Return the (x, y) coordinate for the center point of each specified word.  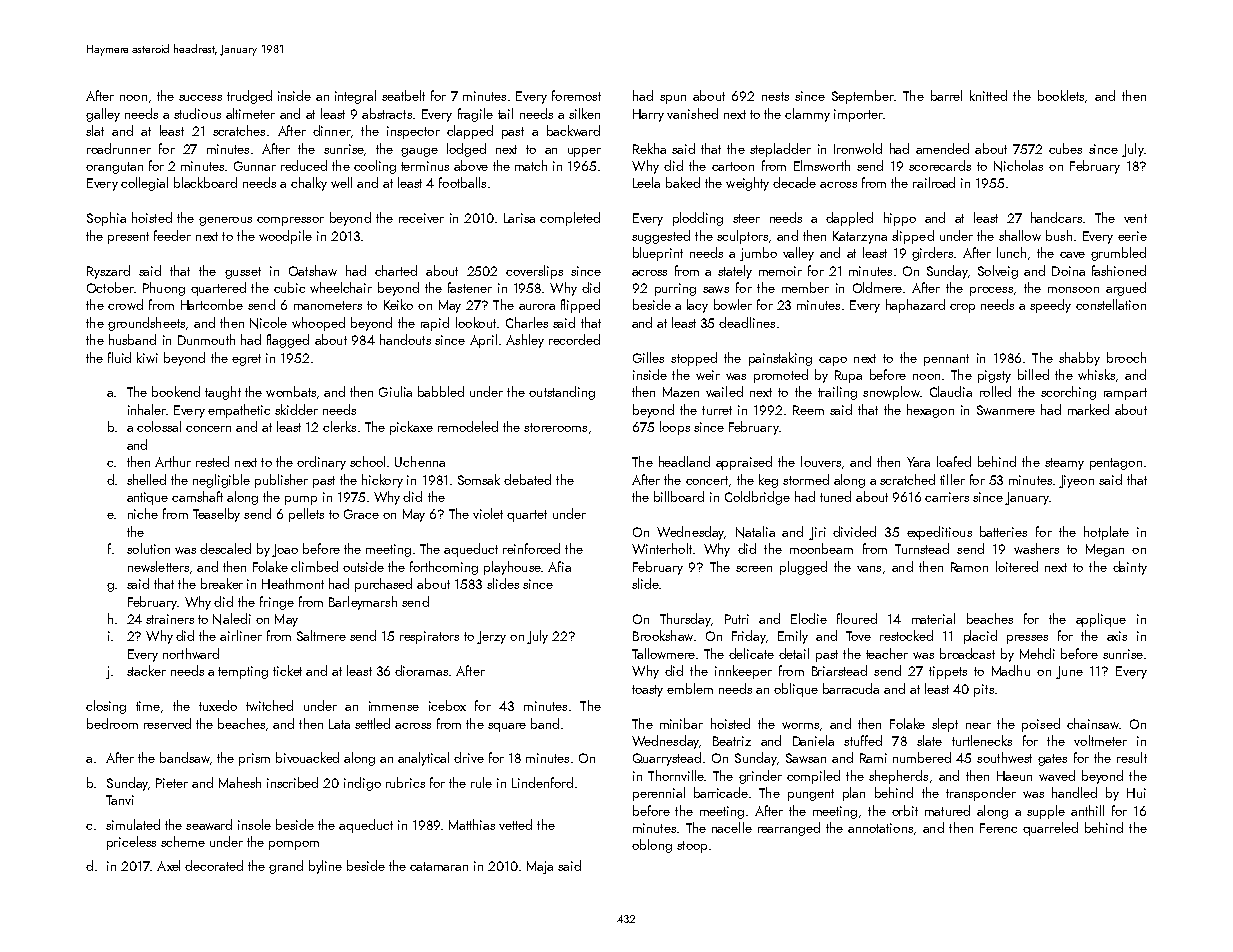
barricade (721, 792)
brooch (1126, 357)
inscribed (292, 782)
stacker (146, 670)
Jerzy (491, 637)
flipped (580, 306)
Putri (737, 619)
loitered (1017, 566)
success (200, 98)
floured (857, 618)
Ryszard (108, 272)
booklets (1061, 95)
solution (148, 548)
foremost (576, 95)
